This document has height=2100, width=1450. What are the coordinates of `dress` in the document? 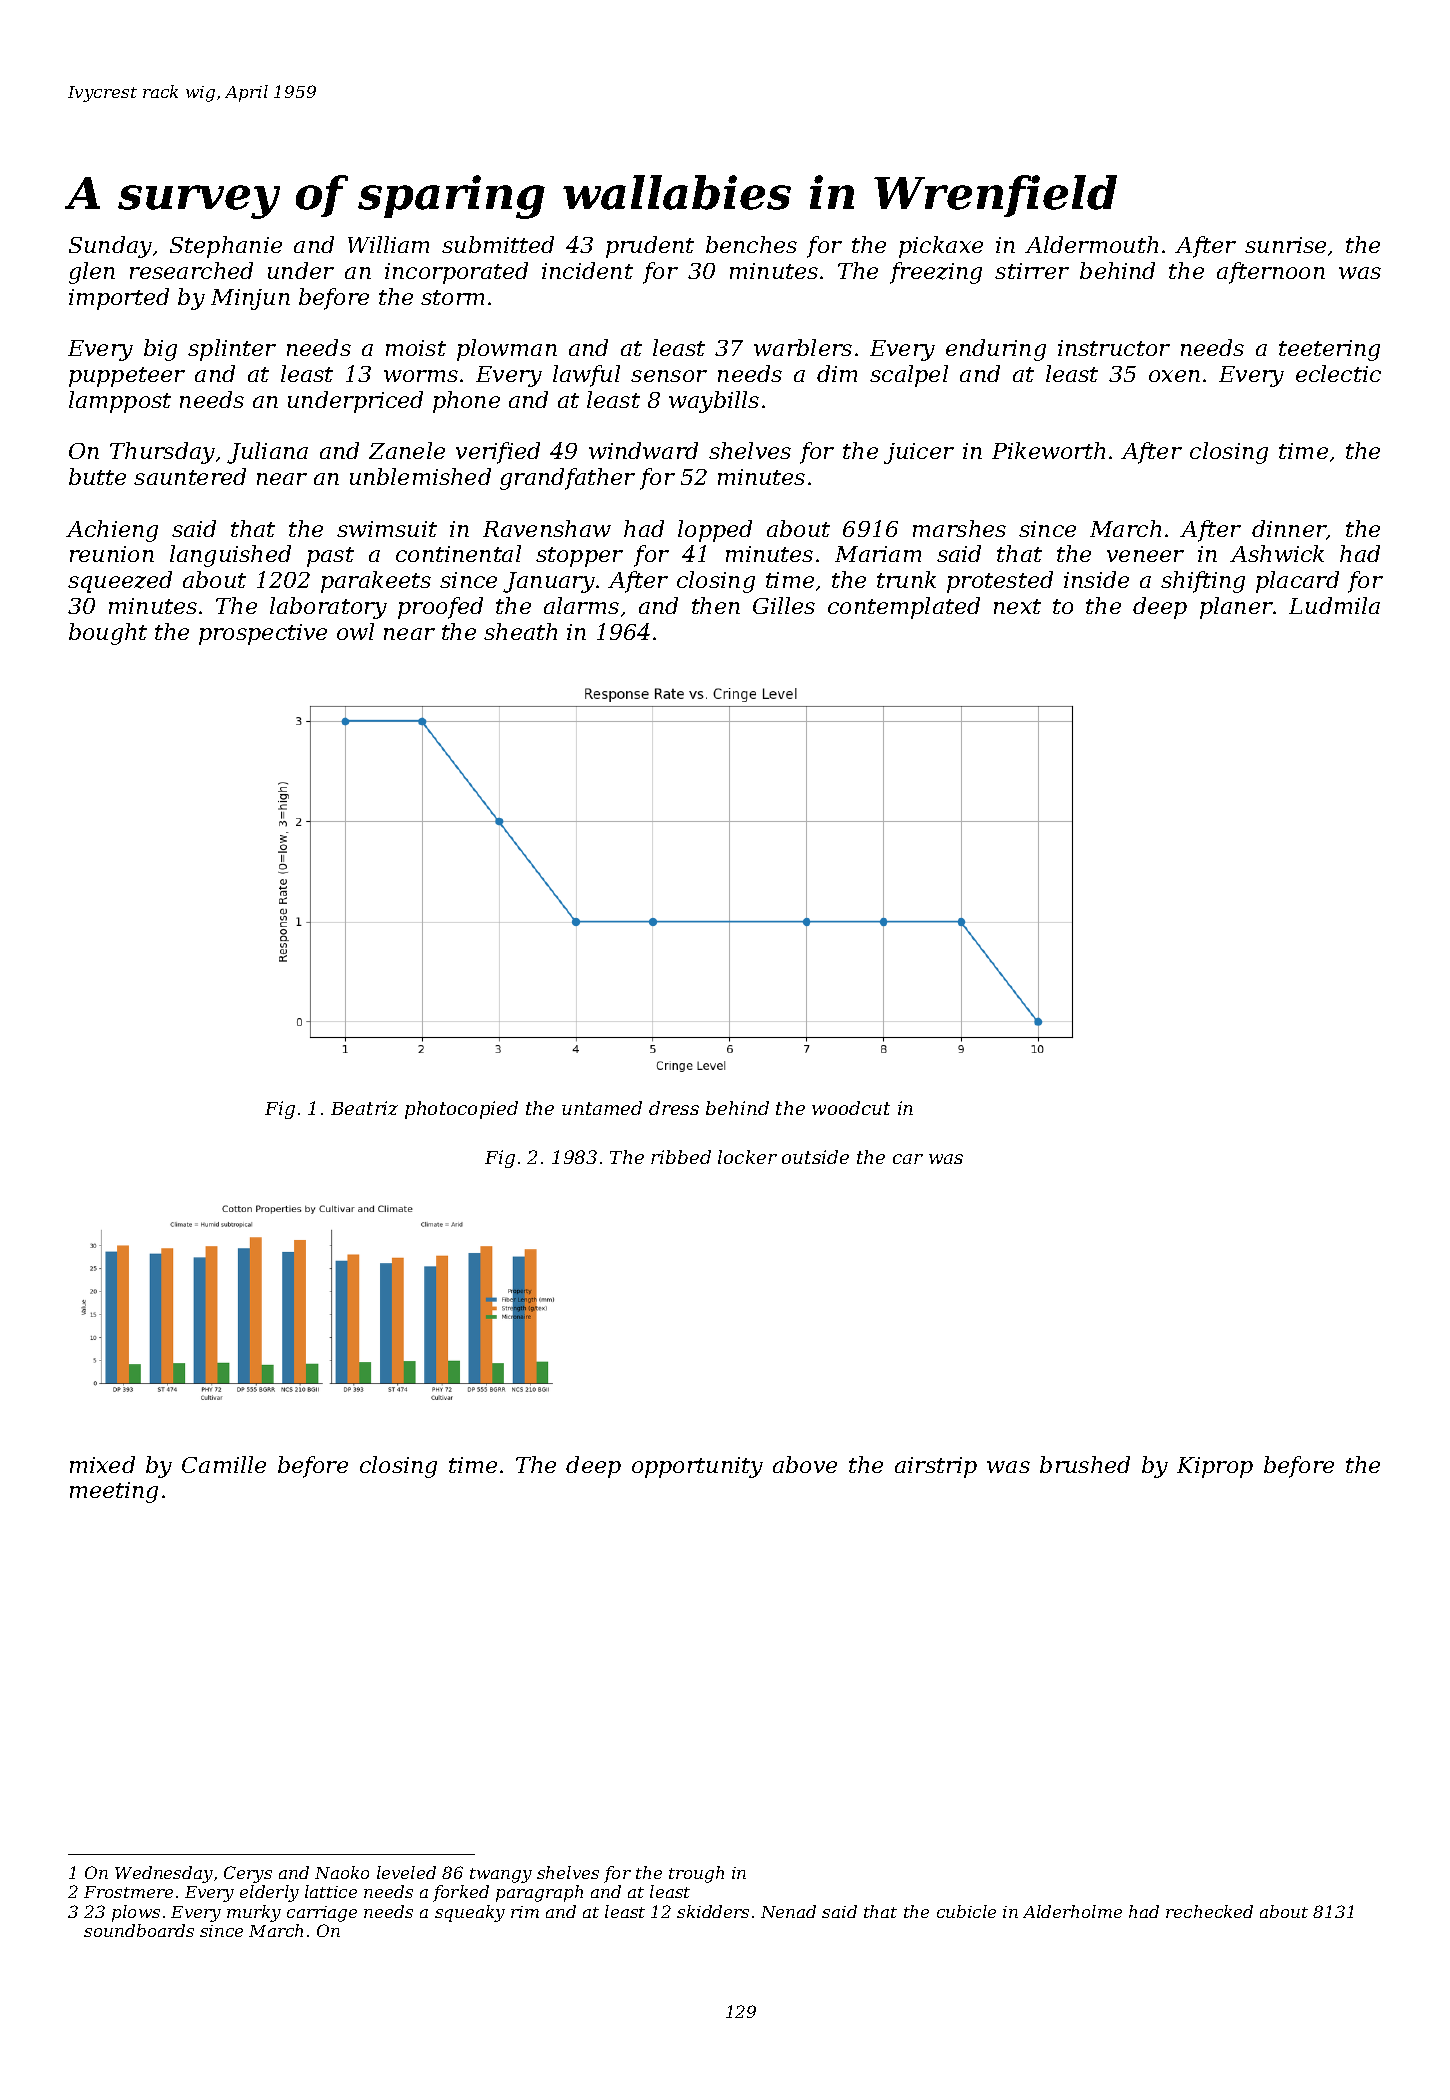 It's located at (674, 1108).
